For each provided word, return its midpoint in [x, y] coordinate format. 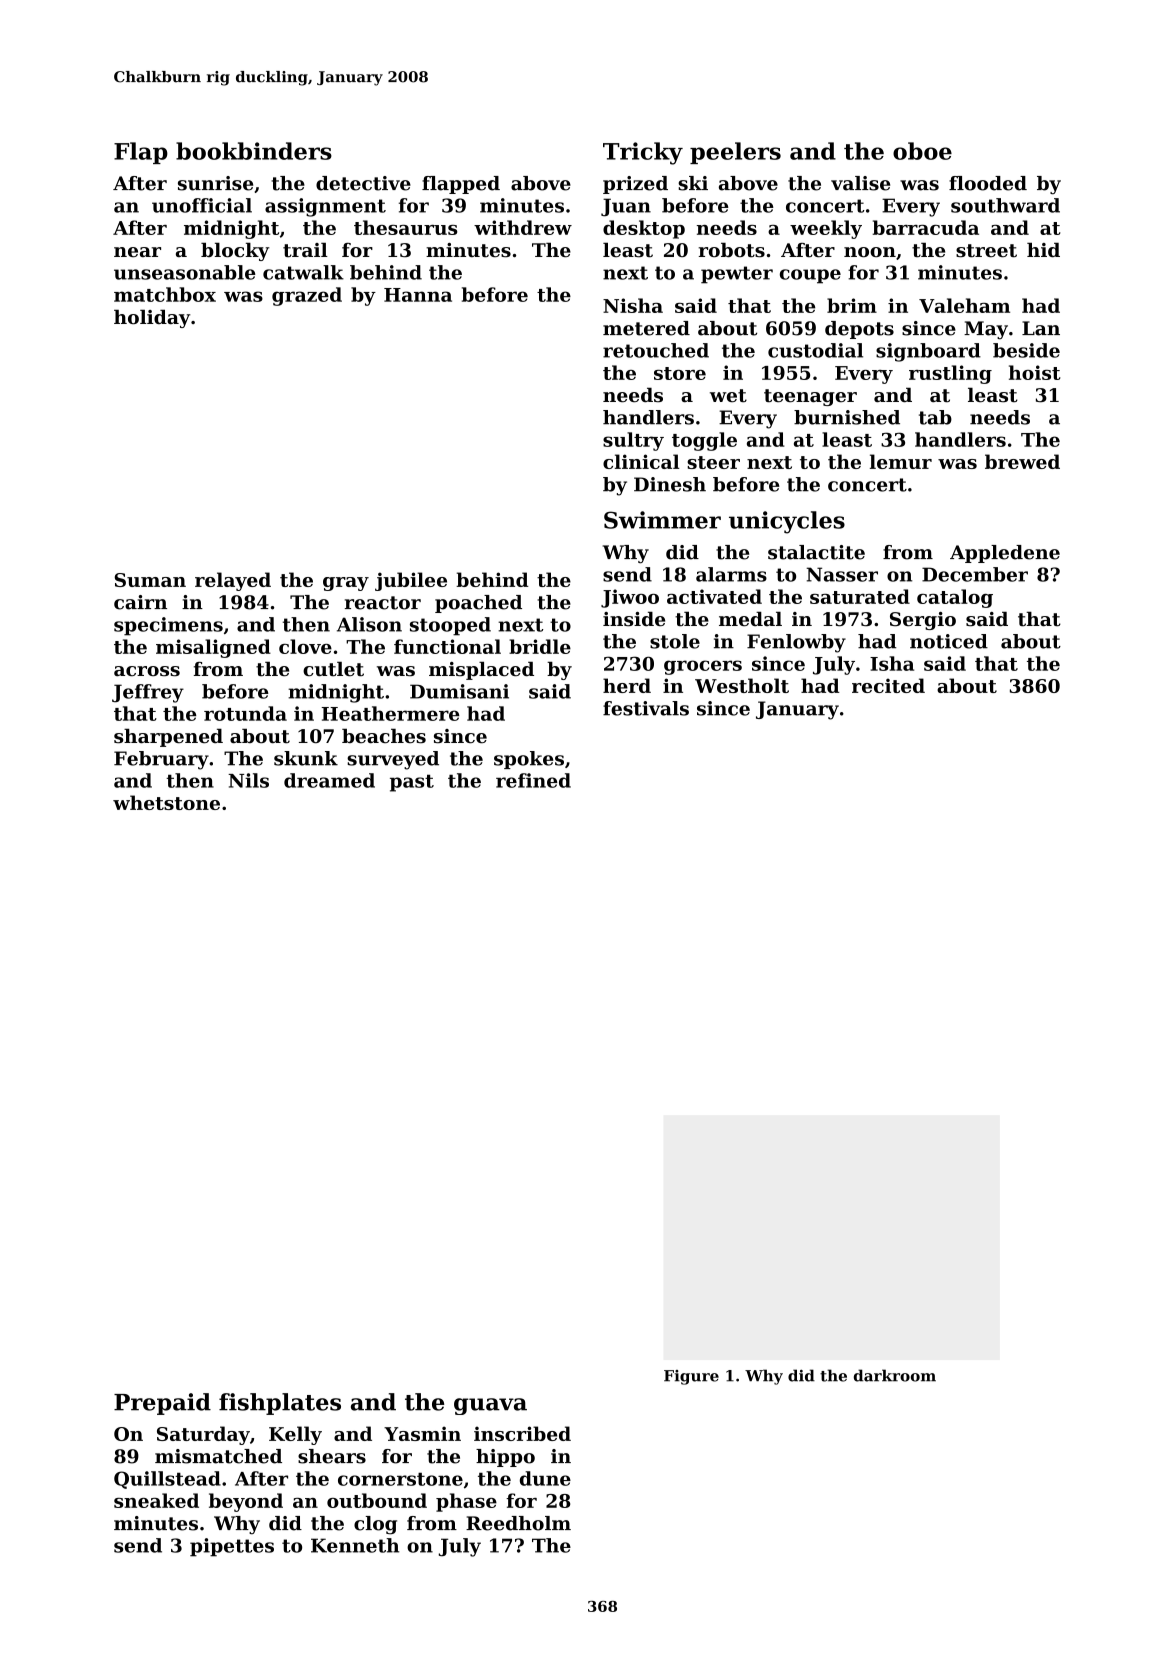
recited [888, 685]
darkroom [895, 1375]
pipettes [232, 1547]
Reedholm [518, 1523]
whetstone [166, 802]
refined [533, 780]
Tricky [643, 153]
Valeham [964, 305]
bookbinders [254, 151]
